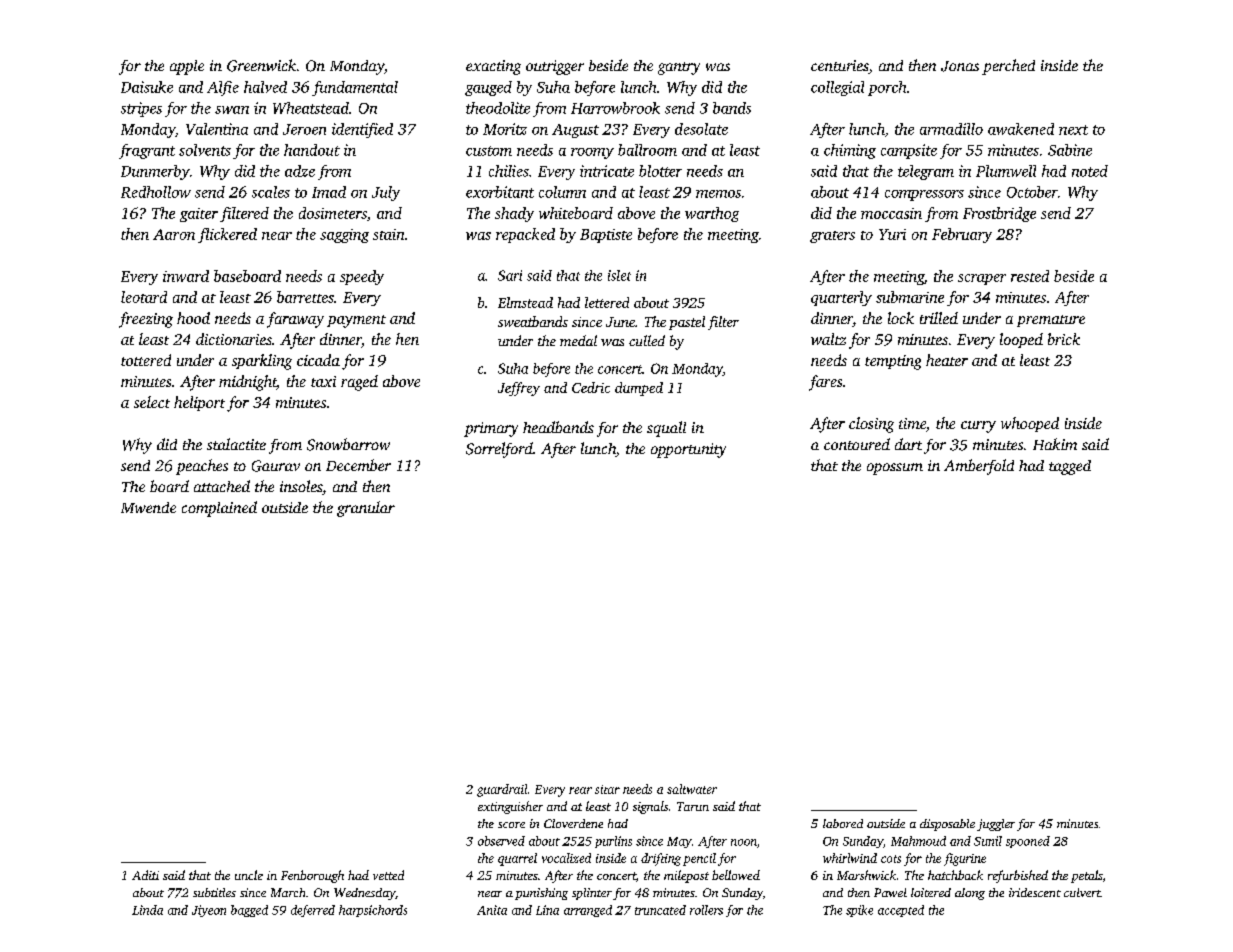 This screenshot has width=1233, height=952. Describe the element at coordinates (249, 875) in the screenshot. I see `uncle` at that location.
